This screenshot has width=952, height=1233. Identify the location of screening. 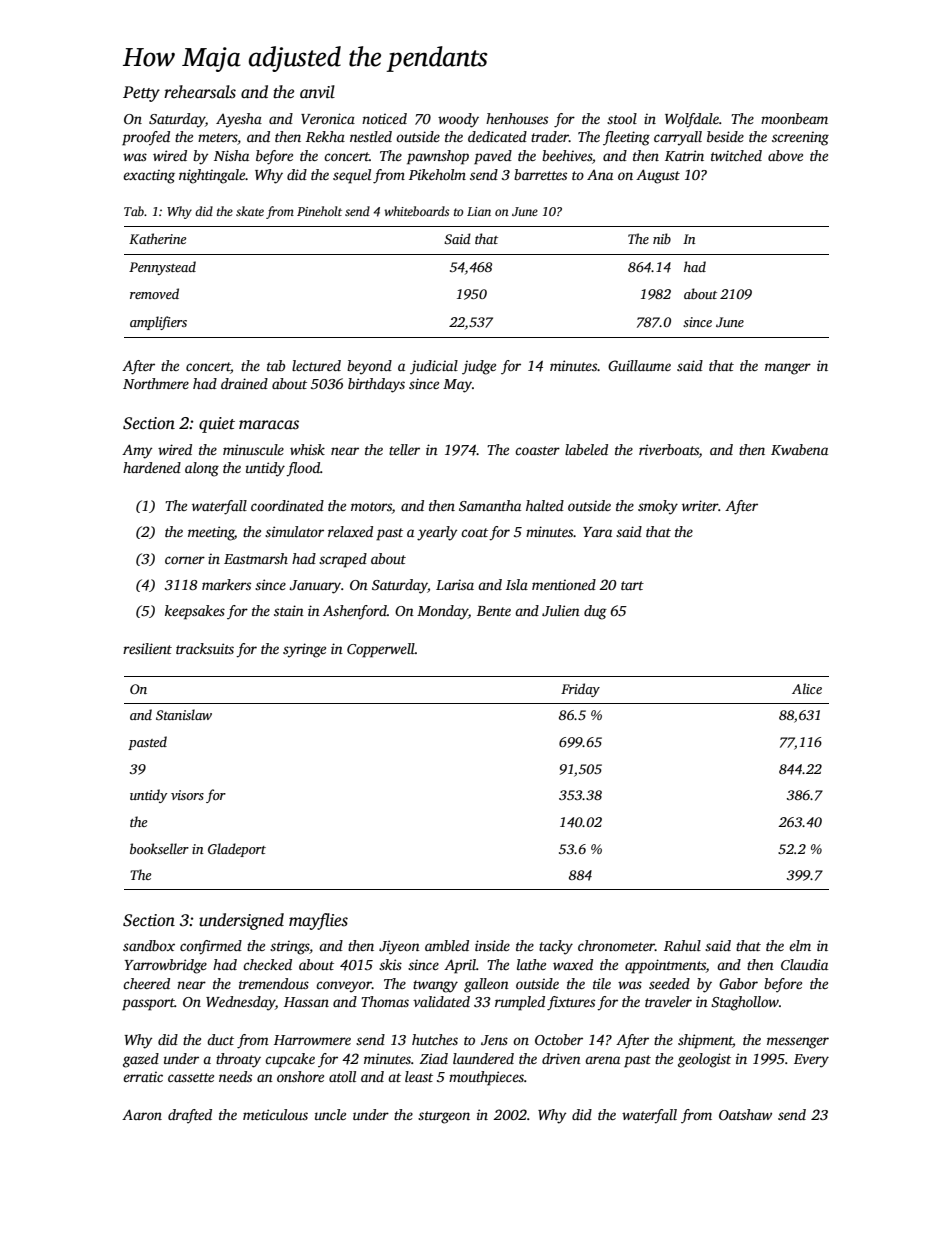
(800, 138).
